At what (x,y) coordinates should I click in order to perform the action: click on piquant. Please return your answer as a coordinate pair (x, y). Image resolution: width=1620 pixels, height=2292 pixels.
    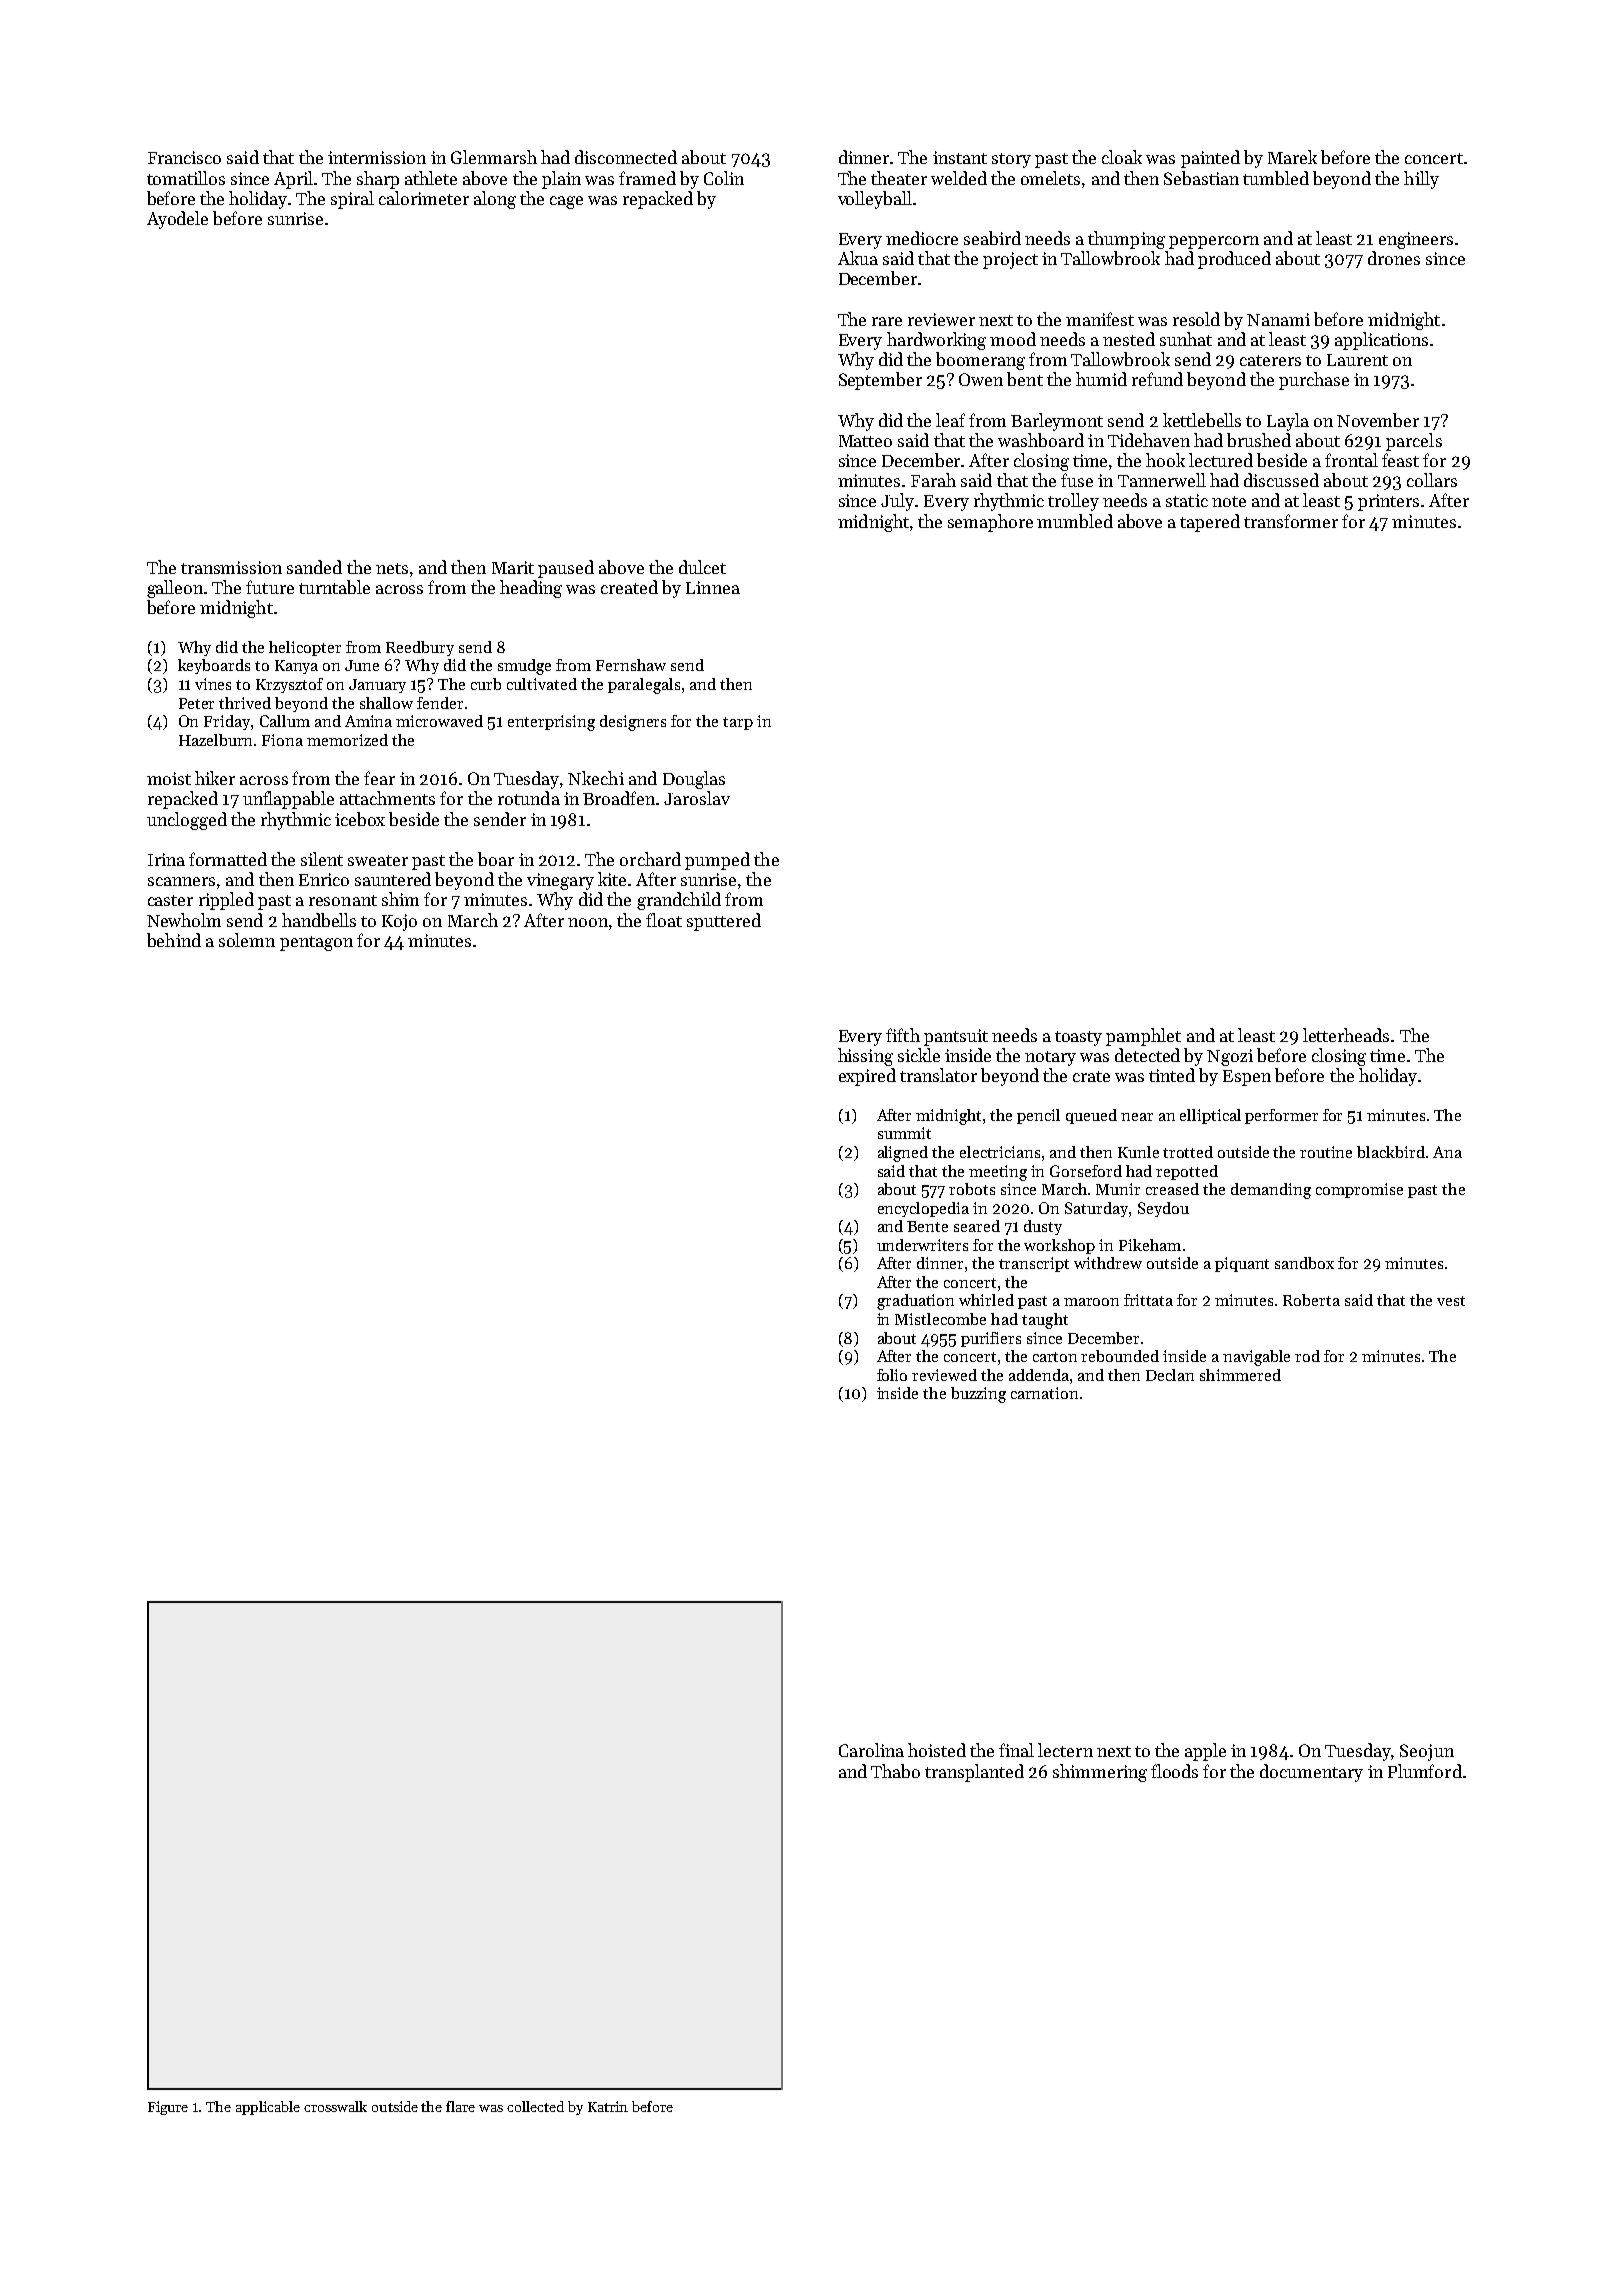
    Looking at the image, I should click on (1242, 1264).
